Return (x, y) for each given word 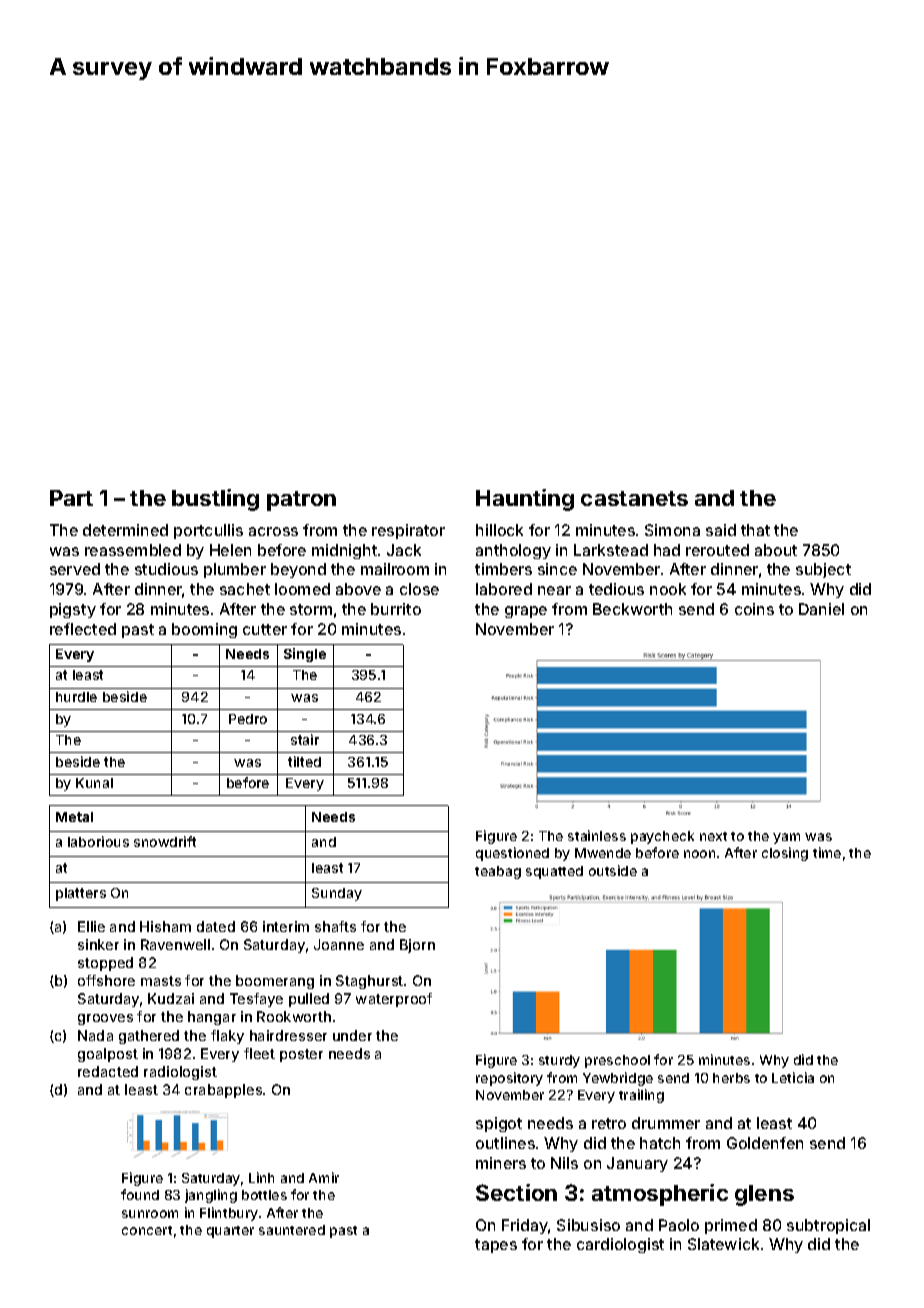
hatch (660, 1143)
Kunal (94, 783)
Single (305, 655)
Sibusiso (588, 1225)
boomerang (275, 982)
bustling (215, 500)
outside (613, 870)
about (776, 550)
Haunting (525, 500)
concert (147, 1230)
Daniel (821, 609)
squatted (554, 872)
